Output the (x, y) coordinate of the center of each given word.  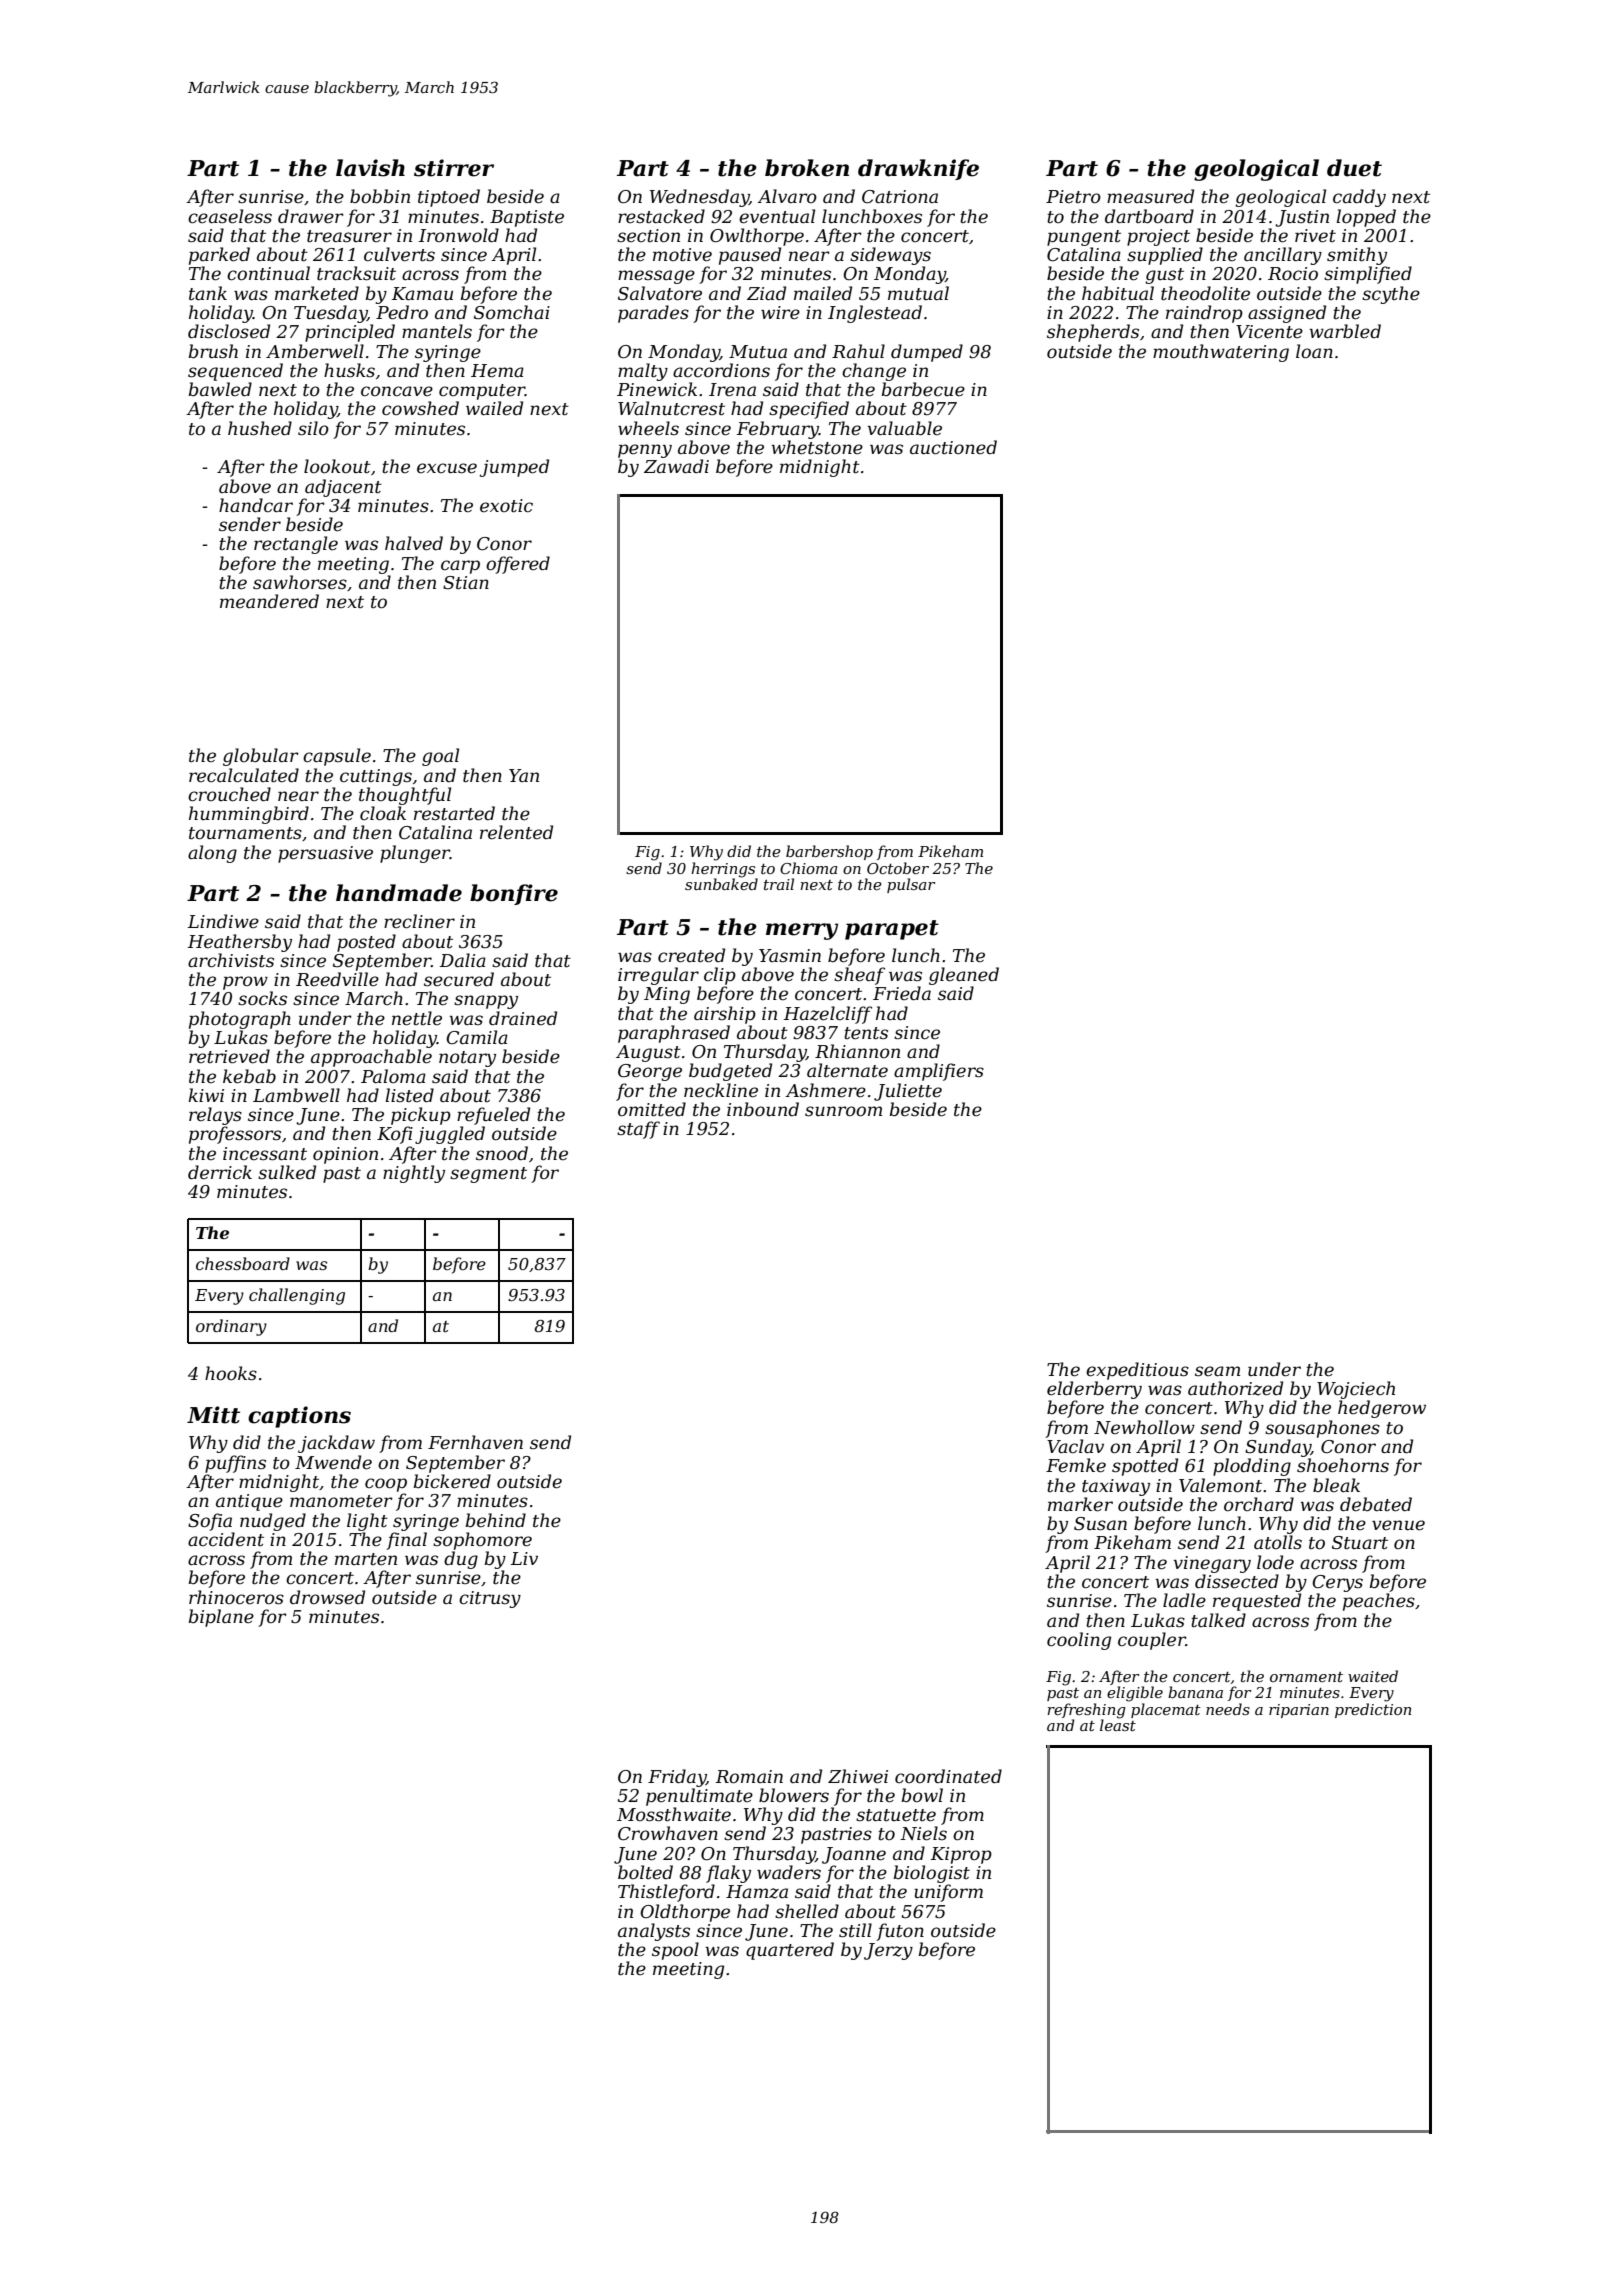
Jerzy (888, 1951)
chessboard (243, 1263)
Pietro (1073, 197)
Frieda (902, 993)
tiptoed (449, 198)
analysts (654, 1932)
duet (1354, 168)
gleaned (964, 976)
